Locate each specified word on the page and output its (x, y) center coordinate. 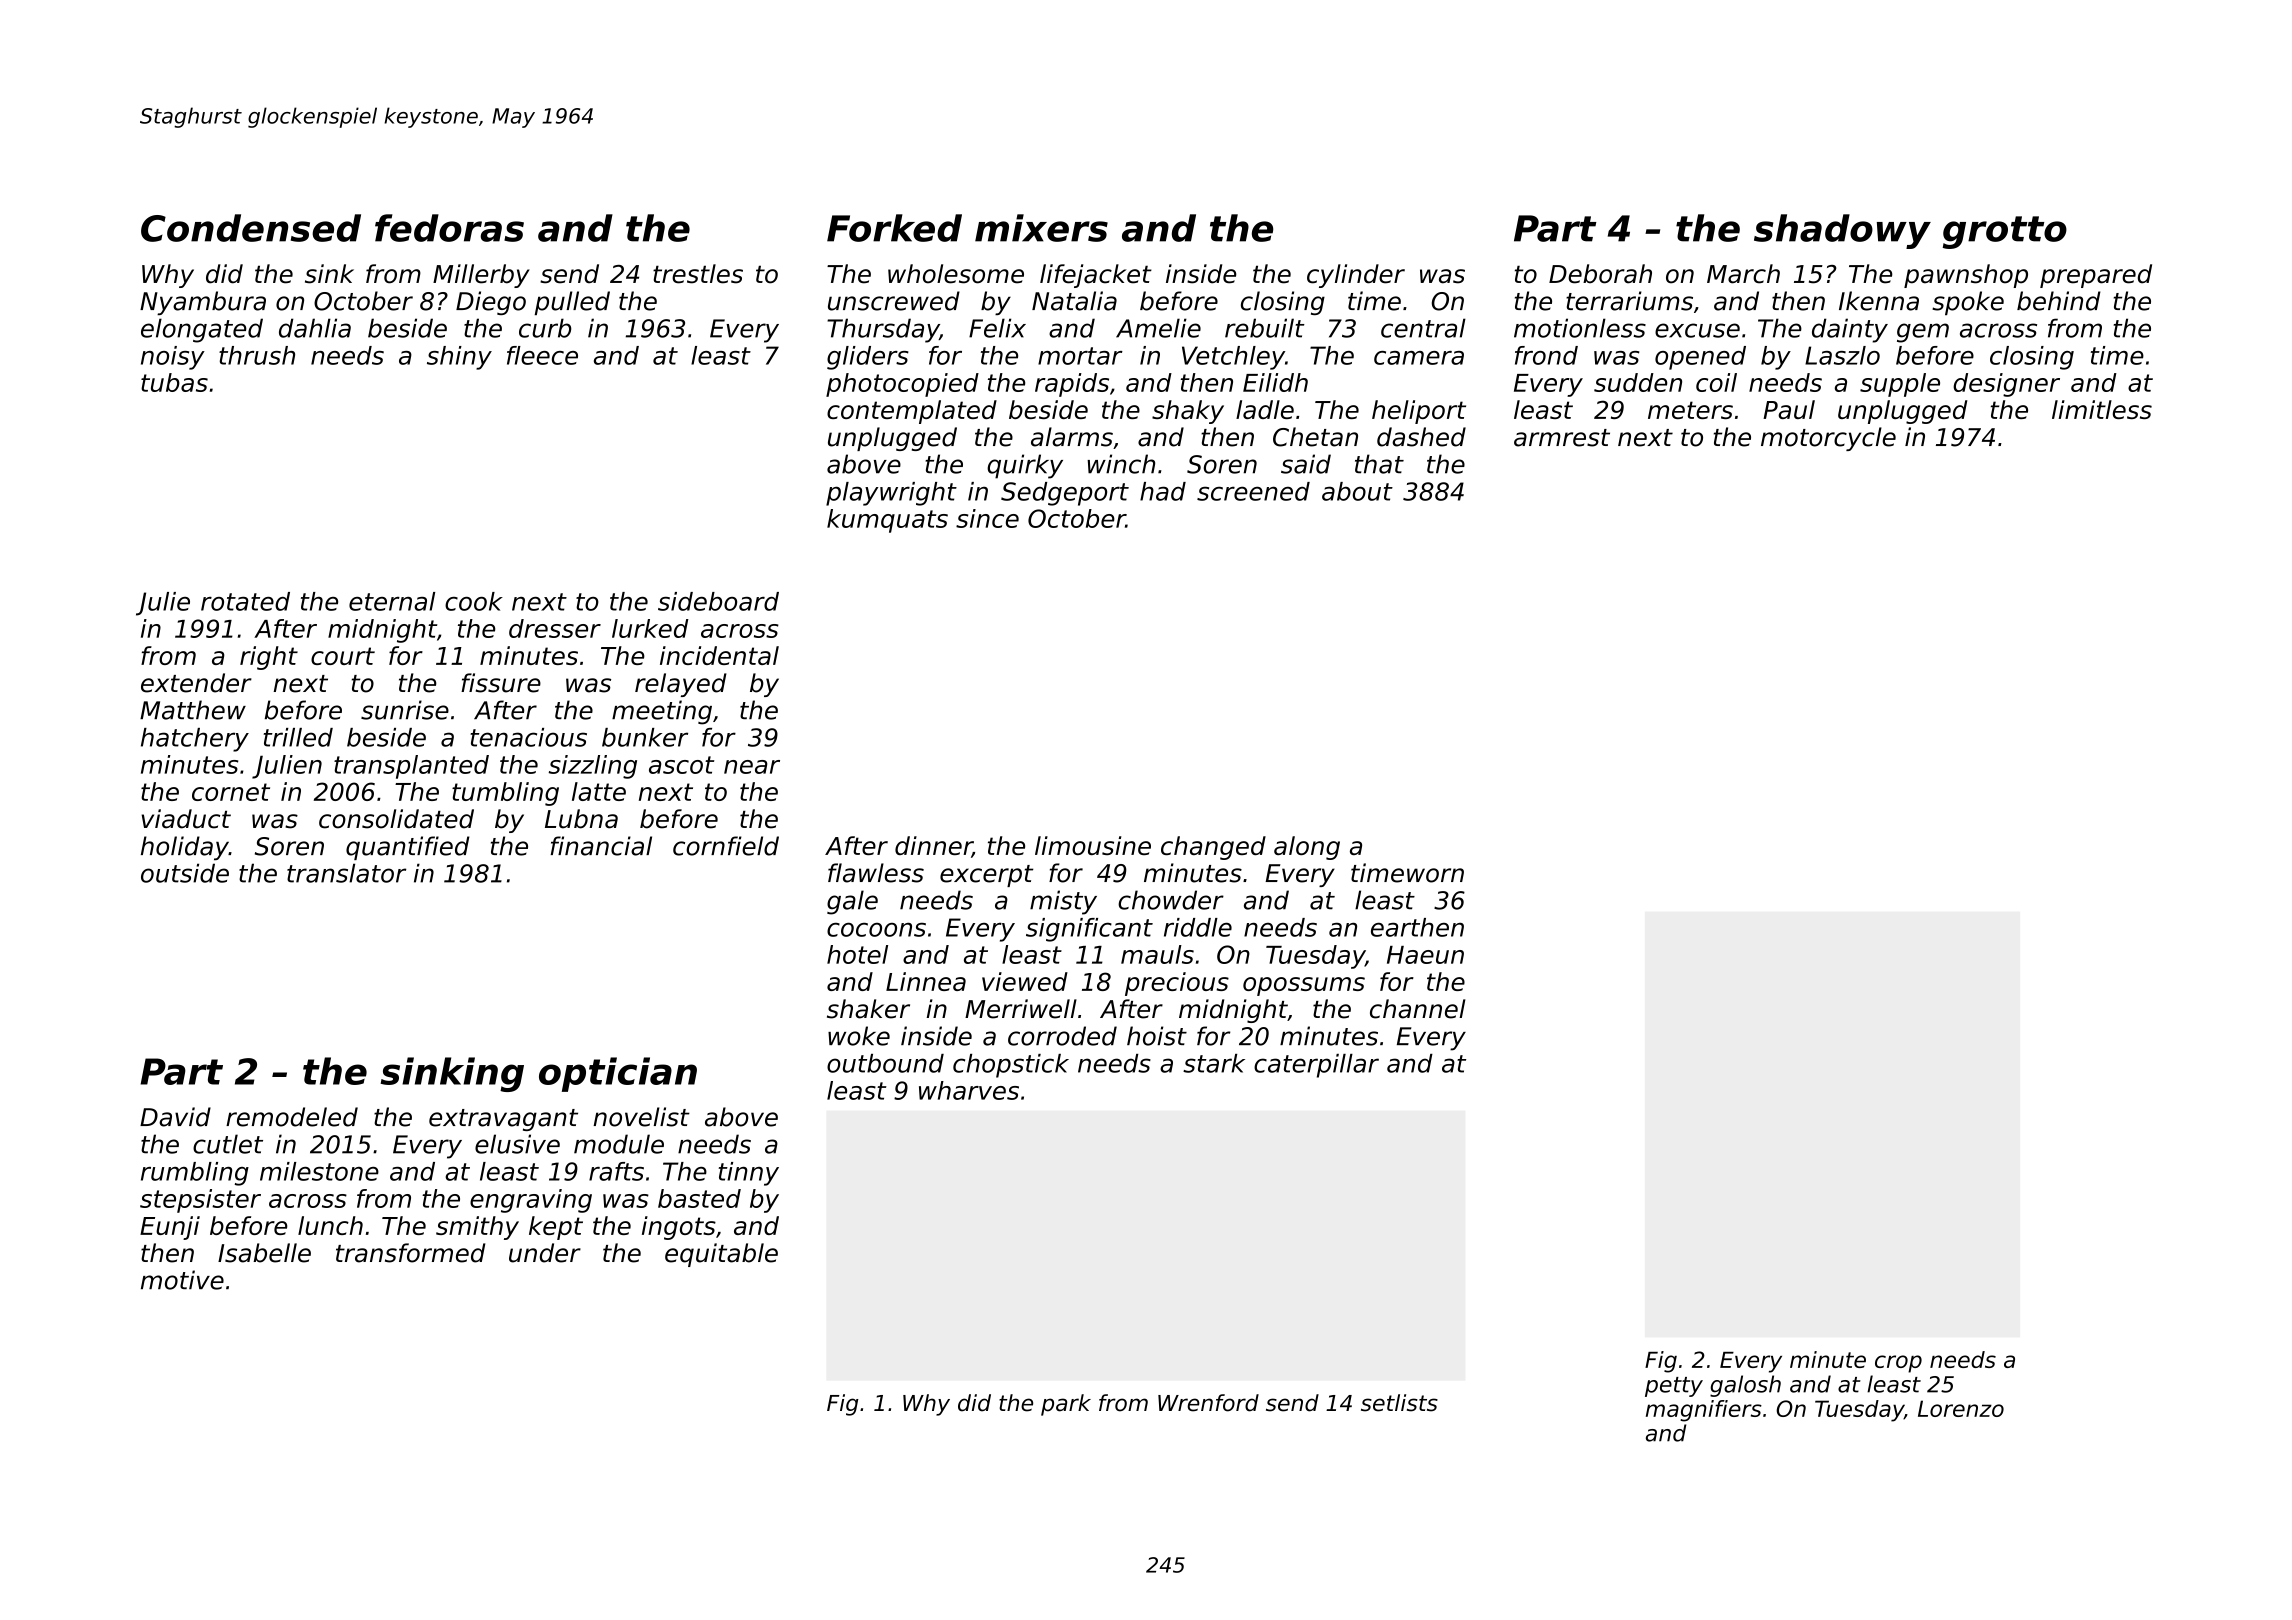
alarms (1072, 437)
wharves (969, 1090)
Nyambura (203, 303)
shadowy (1842, 231)
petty (1674, 1387)
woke (859, 1036)
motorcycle (1828, 439)
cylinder (1356, 276)
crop (1898, 1364)
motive (182, 1280)
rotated (245, 601)
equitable (721, 1255)
